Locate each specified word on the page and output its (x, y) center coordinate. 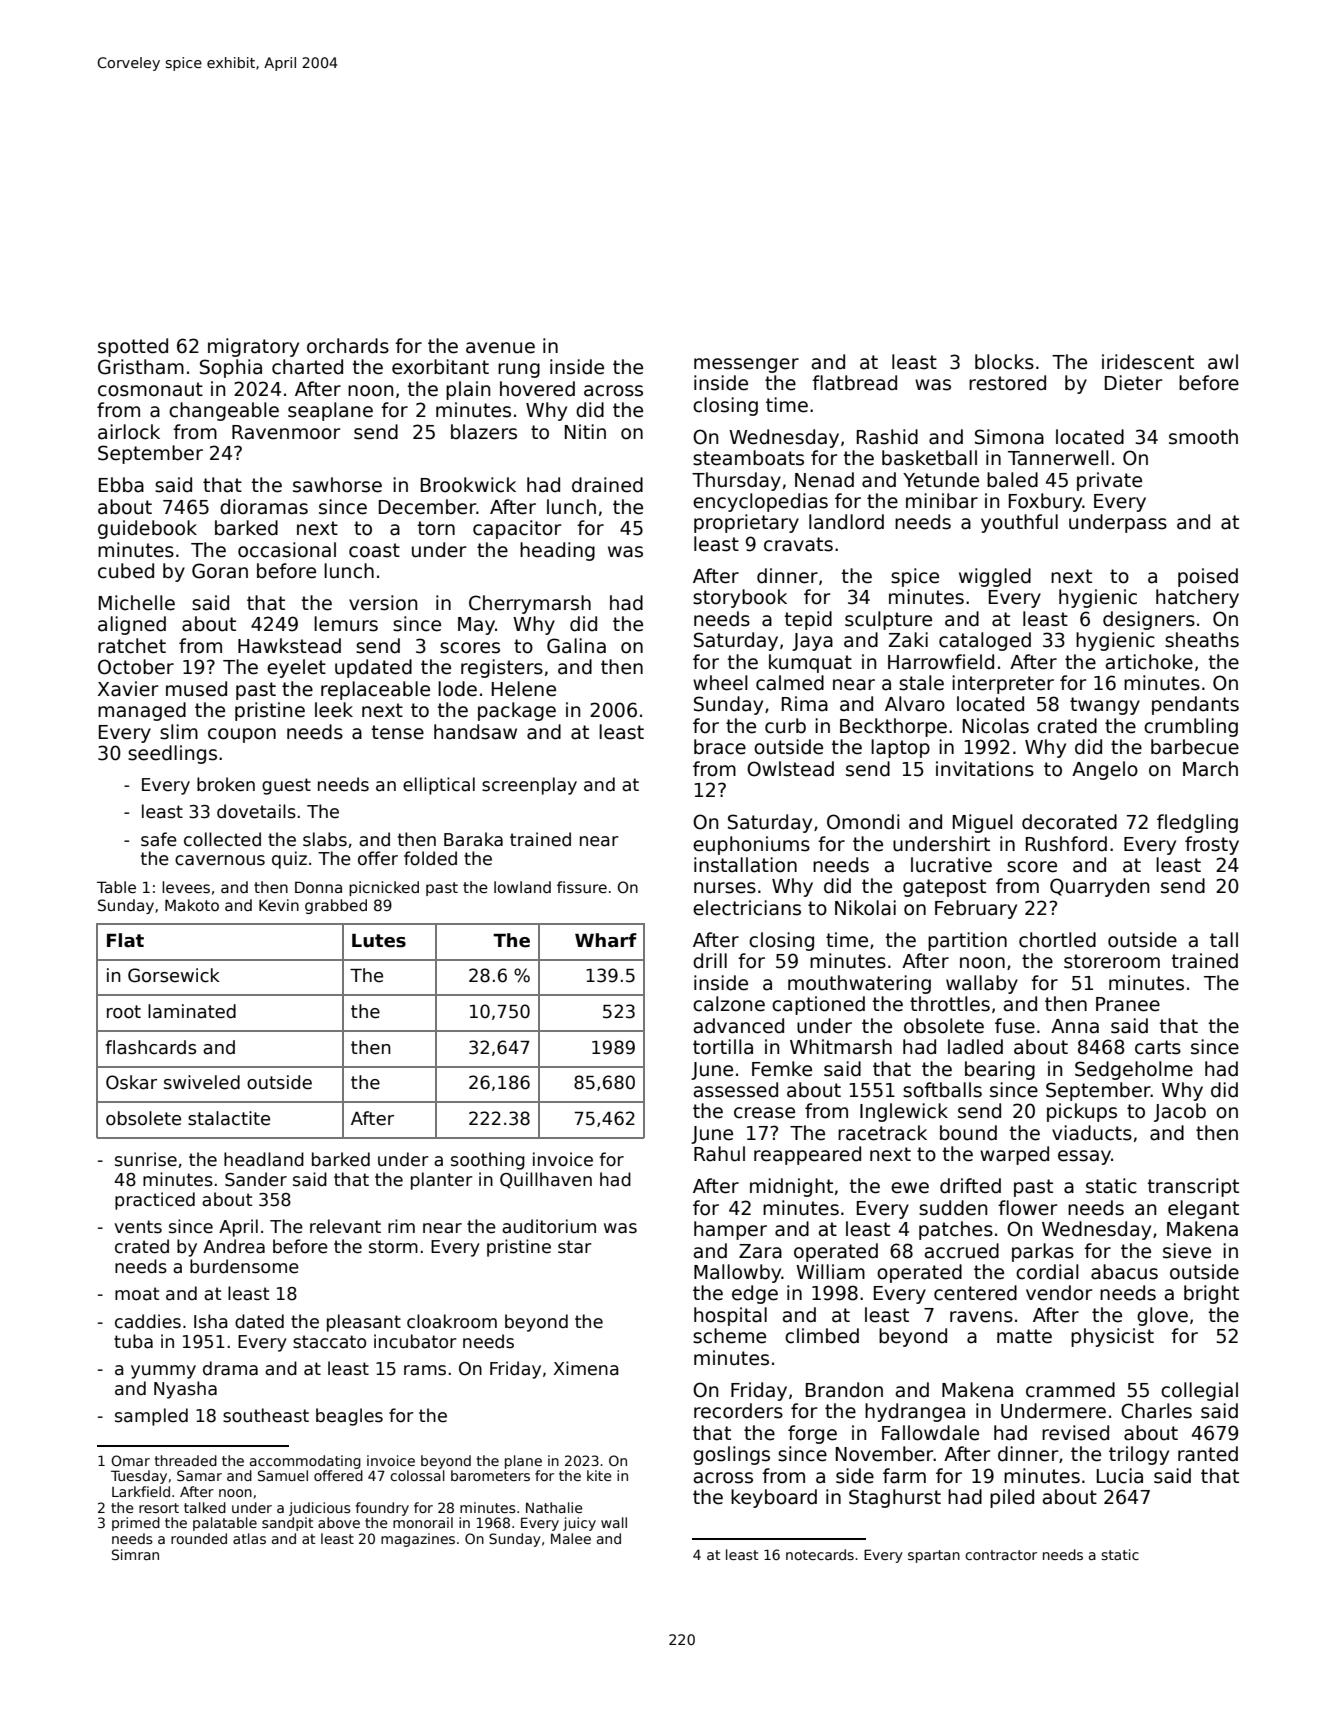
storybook (740, 598)
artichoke (1149, 662)
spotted (133, 347)
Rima (805, 704)
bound (968, 1133)
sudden (953, 1208)
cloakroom (452, 1321)
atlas (249, 1538)
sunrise (146, 1159)
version (383, 603)
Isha (211, 1321)
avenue (500, 348)
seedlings (172, 754)
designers (1149, 620)
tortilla (723, 1047)
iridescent (1148, 362)
